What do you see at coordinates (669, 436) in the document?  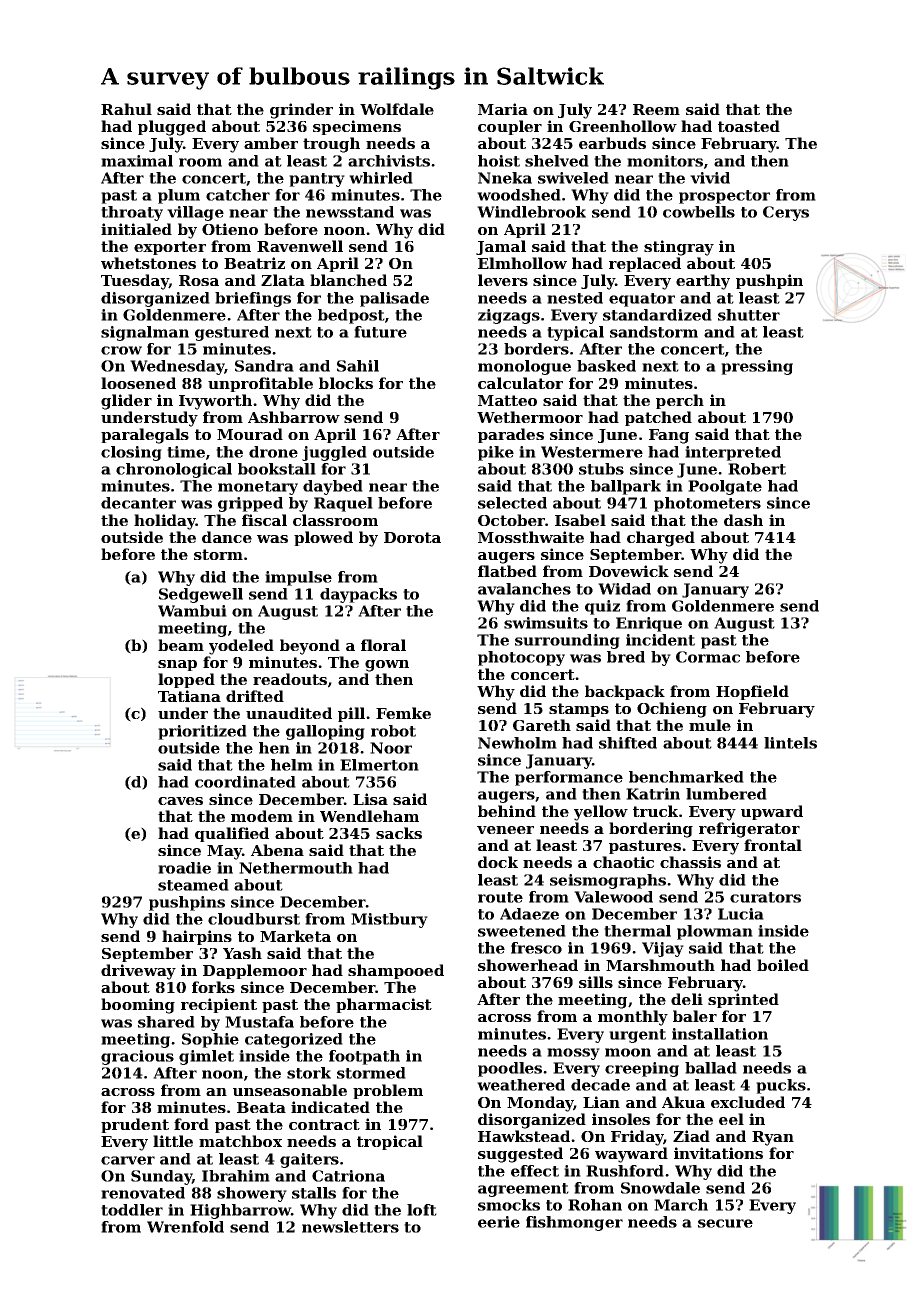 I see `Fang` at bounding box center [669, 436].
